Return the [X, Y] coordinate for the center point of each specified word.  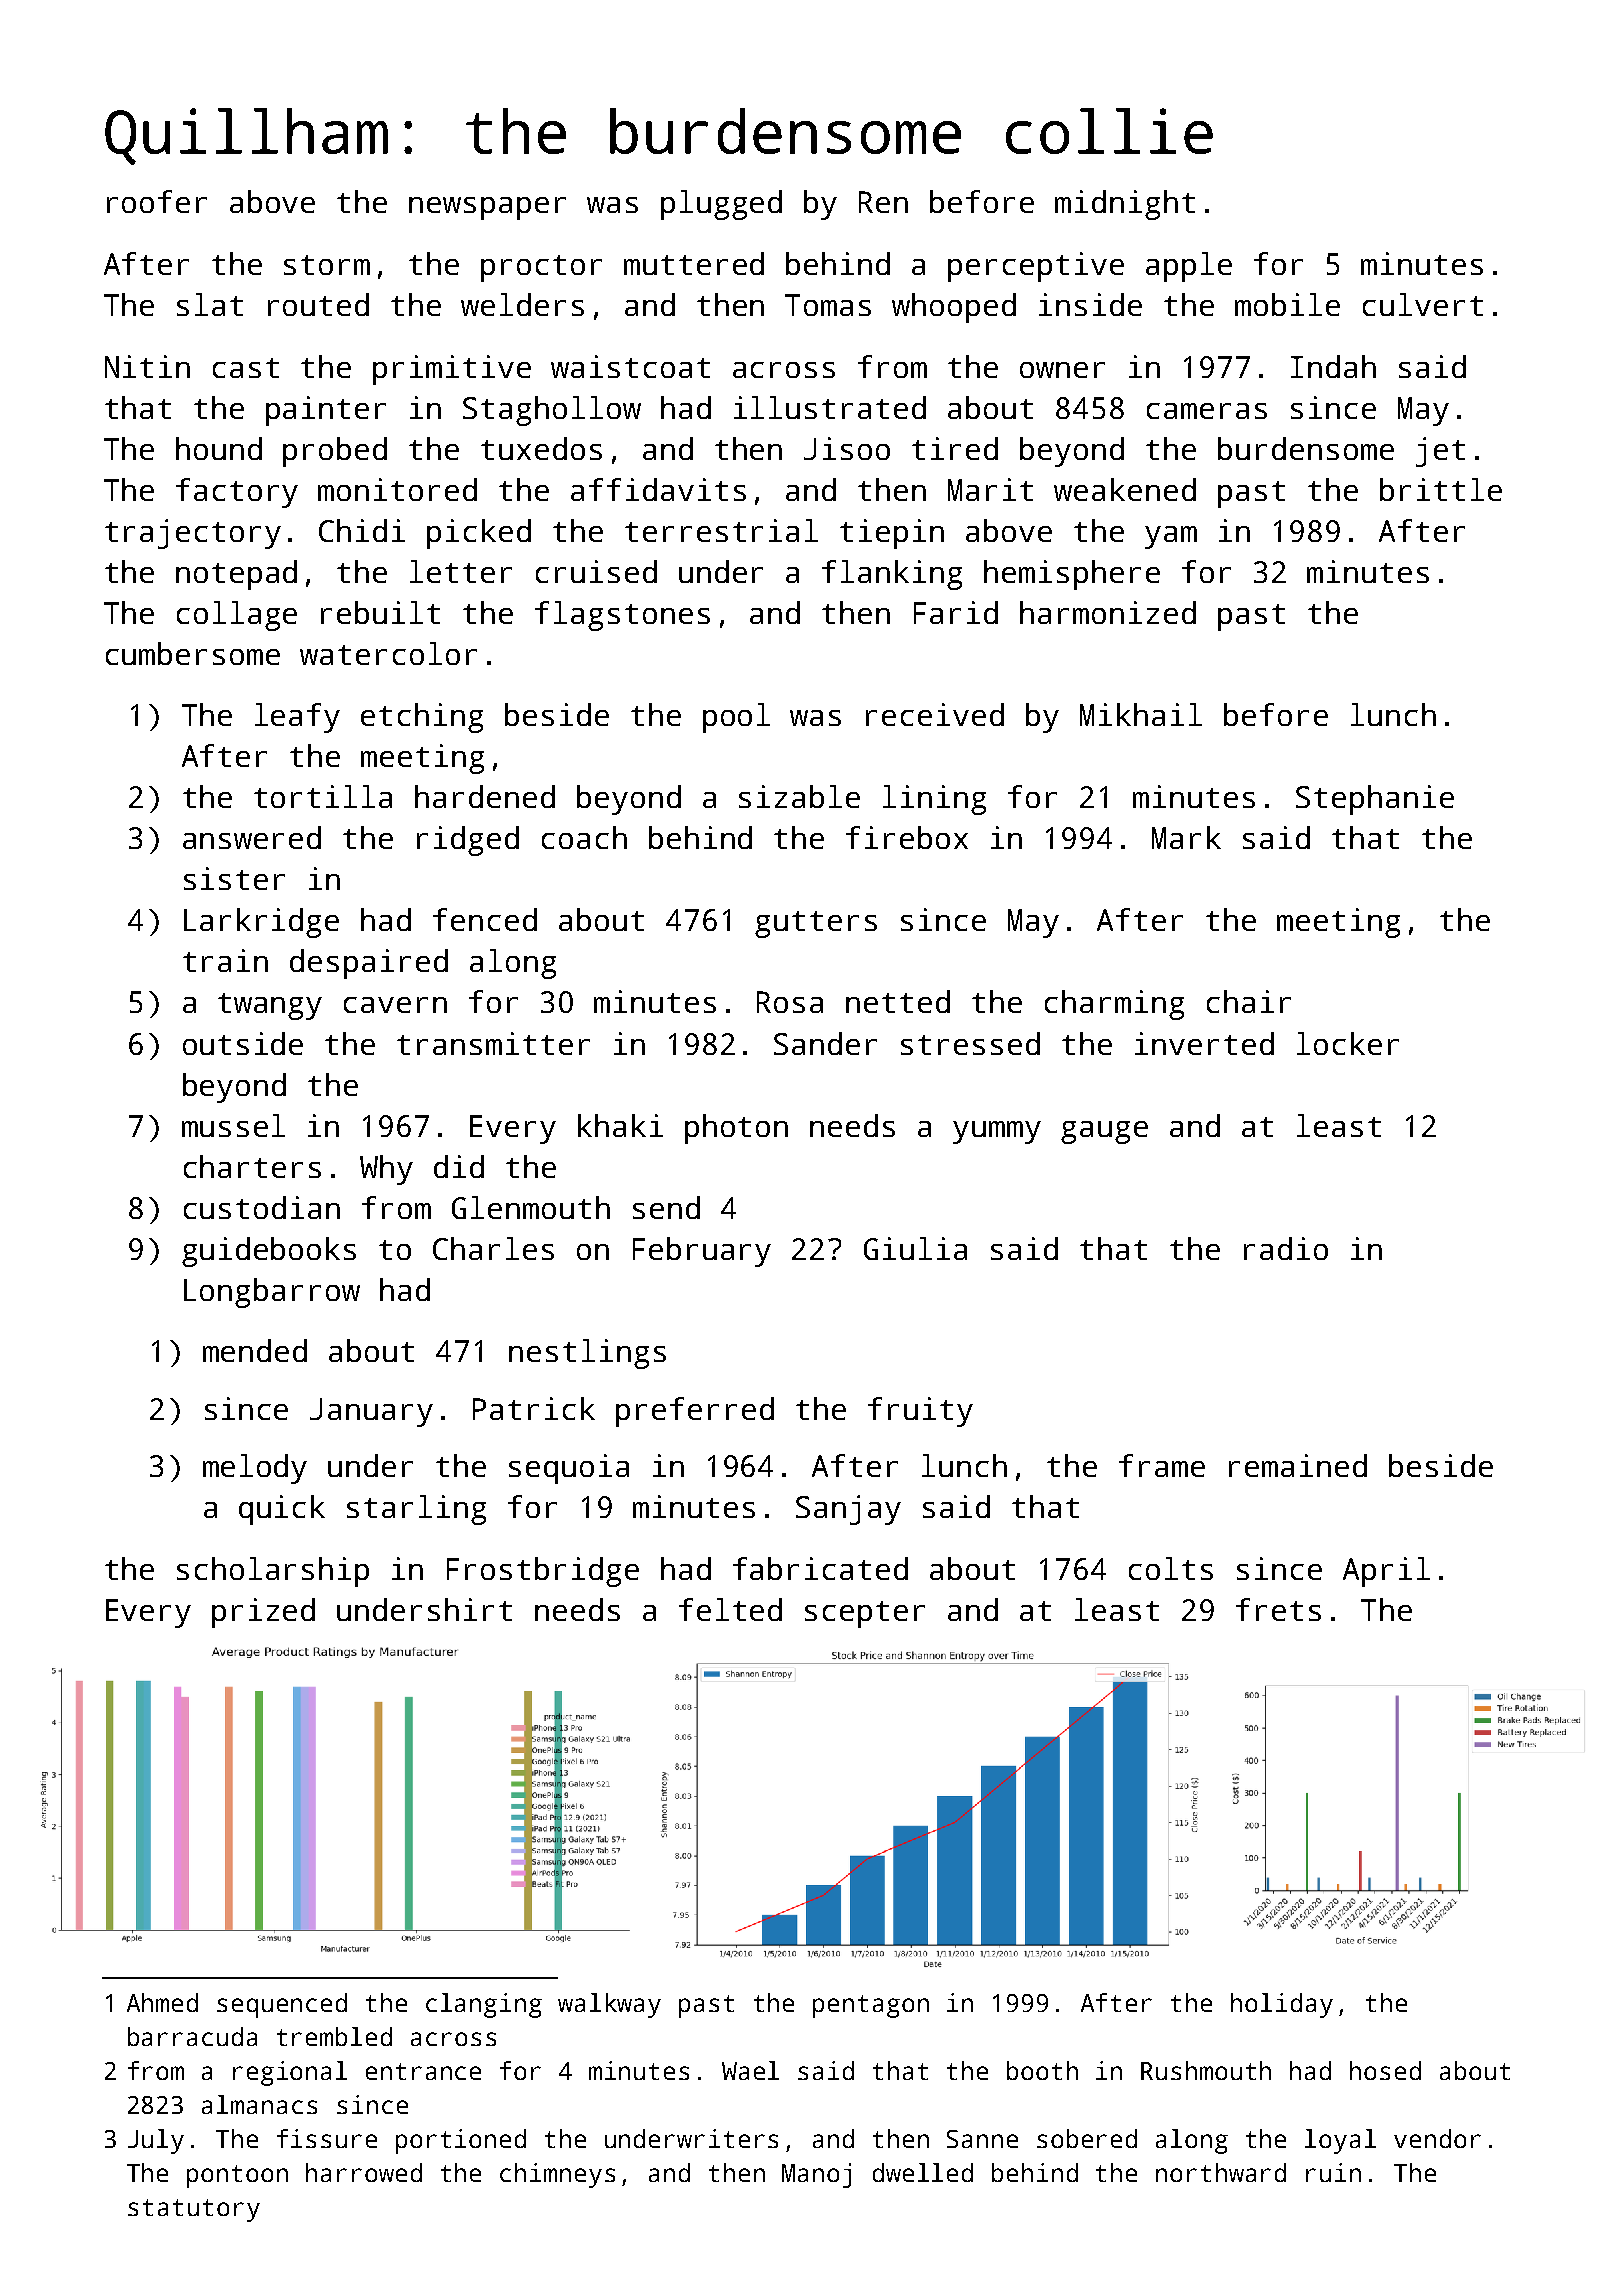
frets [1278, 1609]
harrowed [364, 2172]
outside [243, 1043]
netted [898, 1001]
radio [1286, 1248]
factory [237, 493]
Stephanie [1375, 800]
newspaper [487, 208]
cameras [1207, 411]
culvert [1423, 304]
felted [730, 1609]
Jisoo [847, 448]
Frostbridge [543, 1572]
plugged [721, 205]
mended [255, 1350]
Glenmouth [531, 1207]
